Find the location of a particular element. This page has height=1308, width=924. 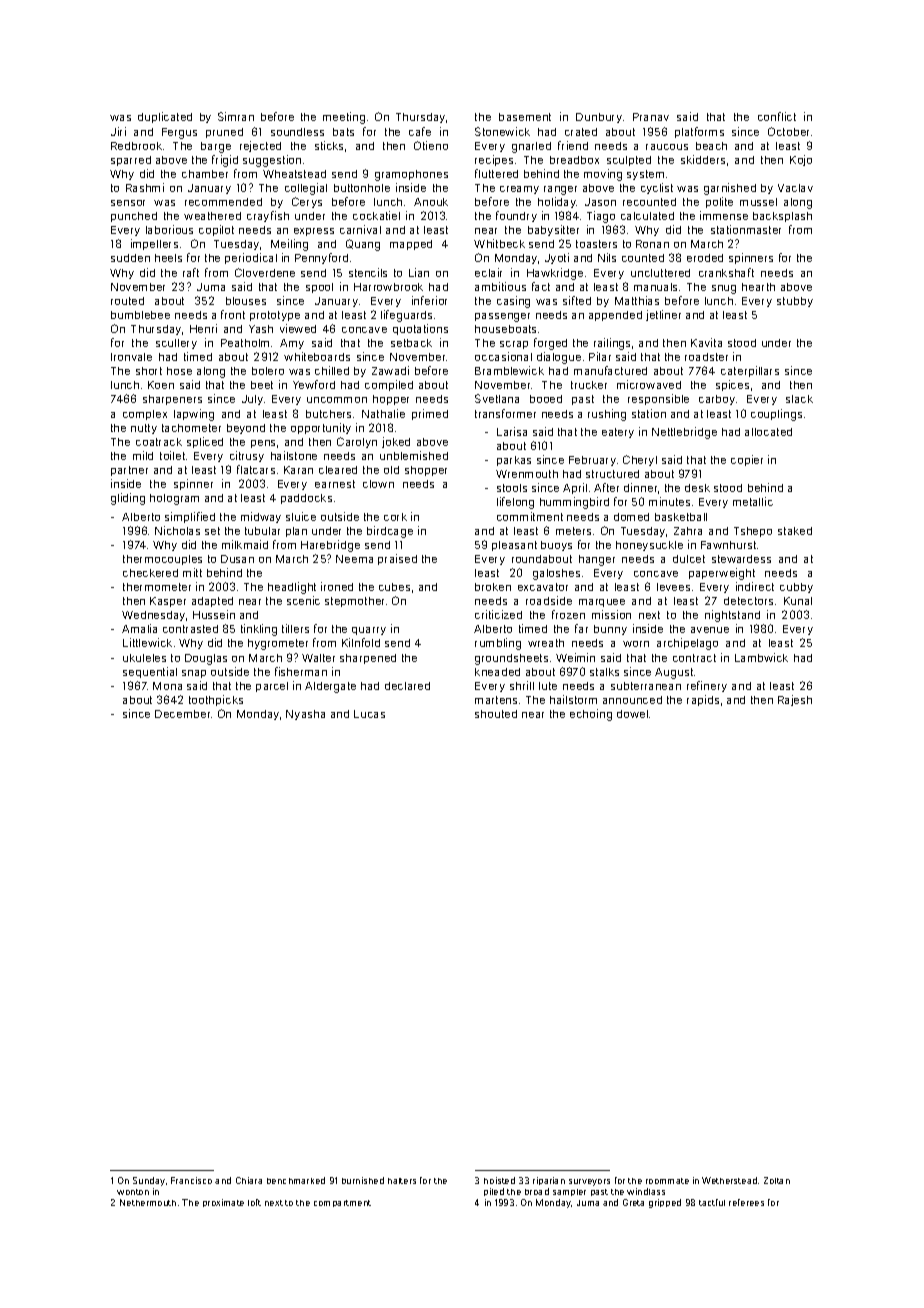

Matthias is located at coordinates (637, 300).
